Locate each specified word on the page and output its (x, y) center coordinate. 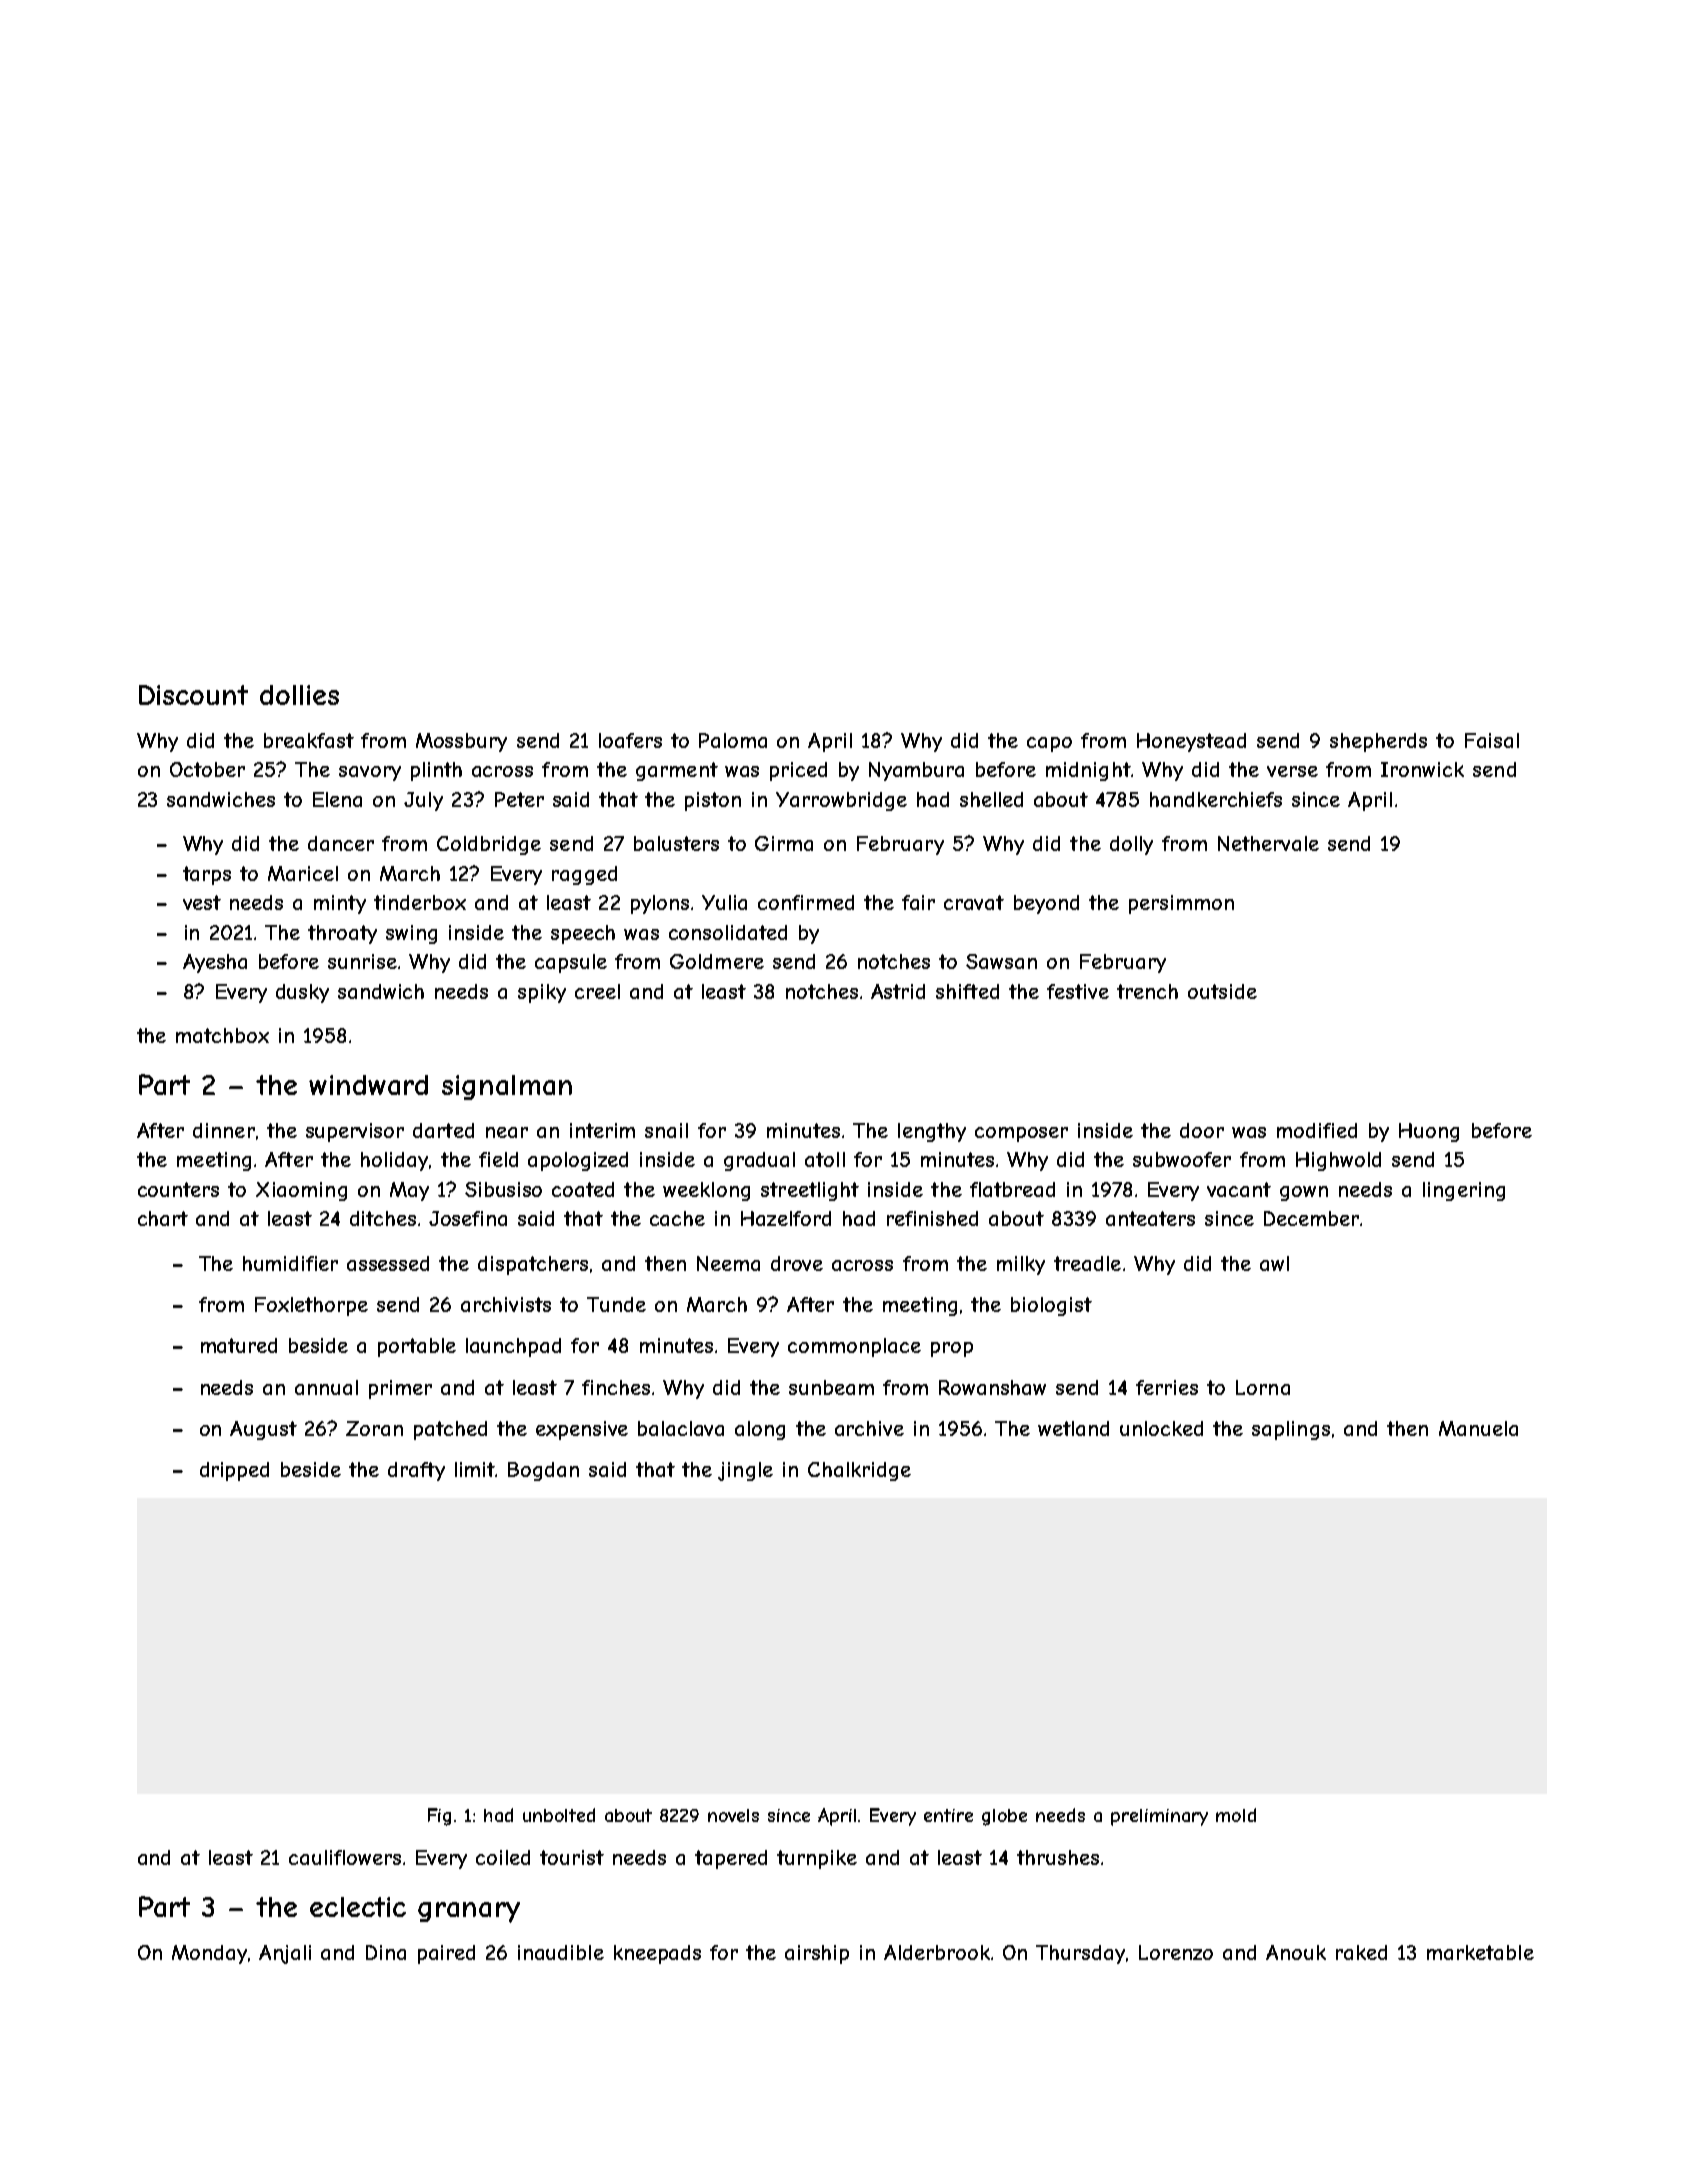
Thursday (1080, 1954)
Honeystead (1191, 742)
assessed (388, 1263)
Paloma (733, 740)
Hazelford (786, 1218)
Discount (193, 695)
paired (446, 1954)
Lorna (1263, 1387)
